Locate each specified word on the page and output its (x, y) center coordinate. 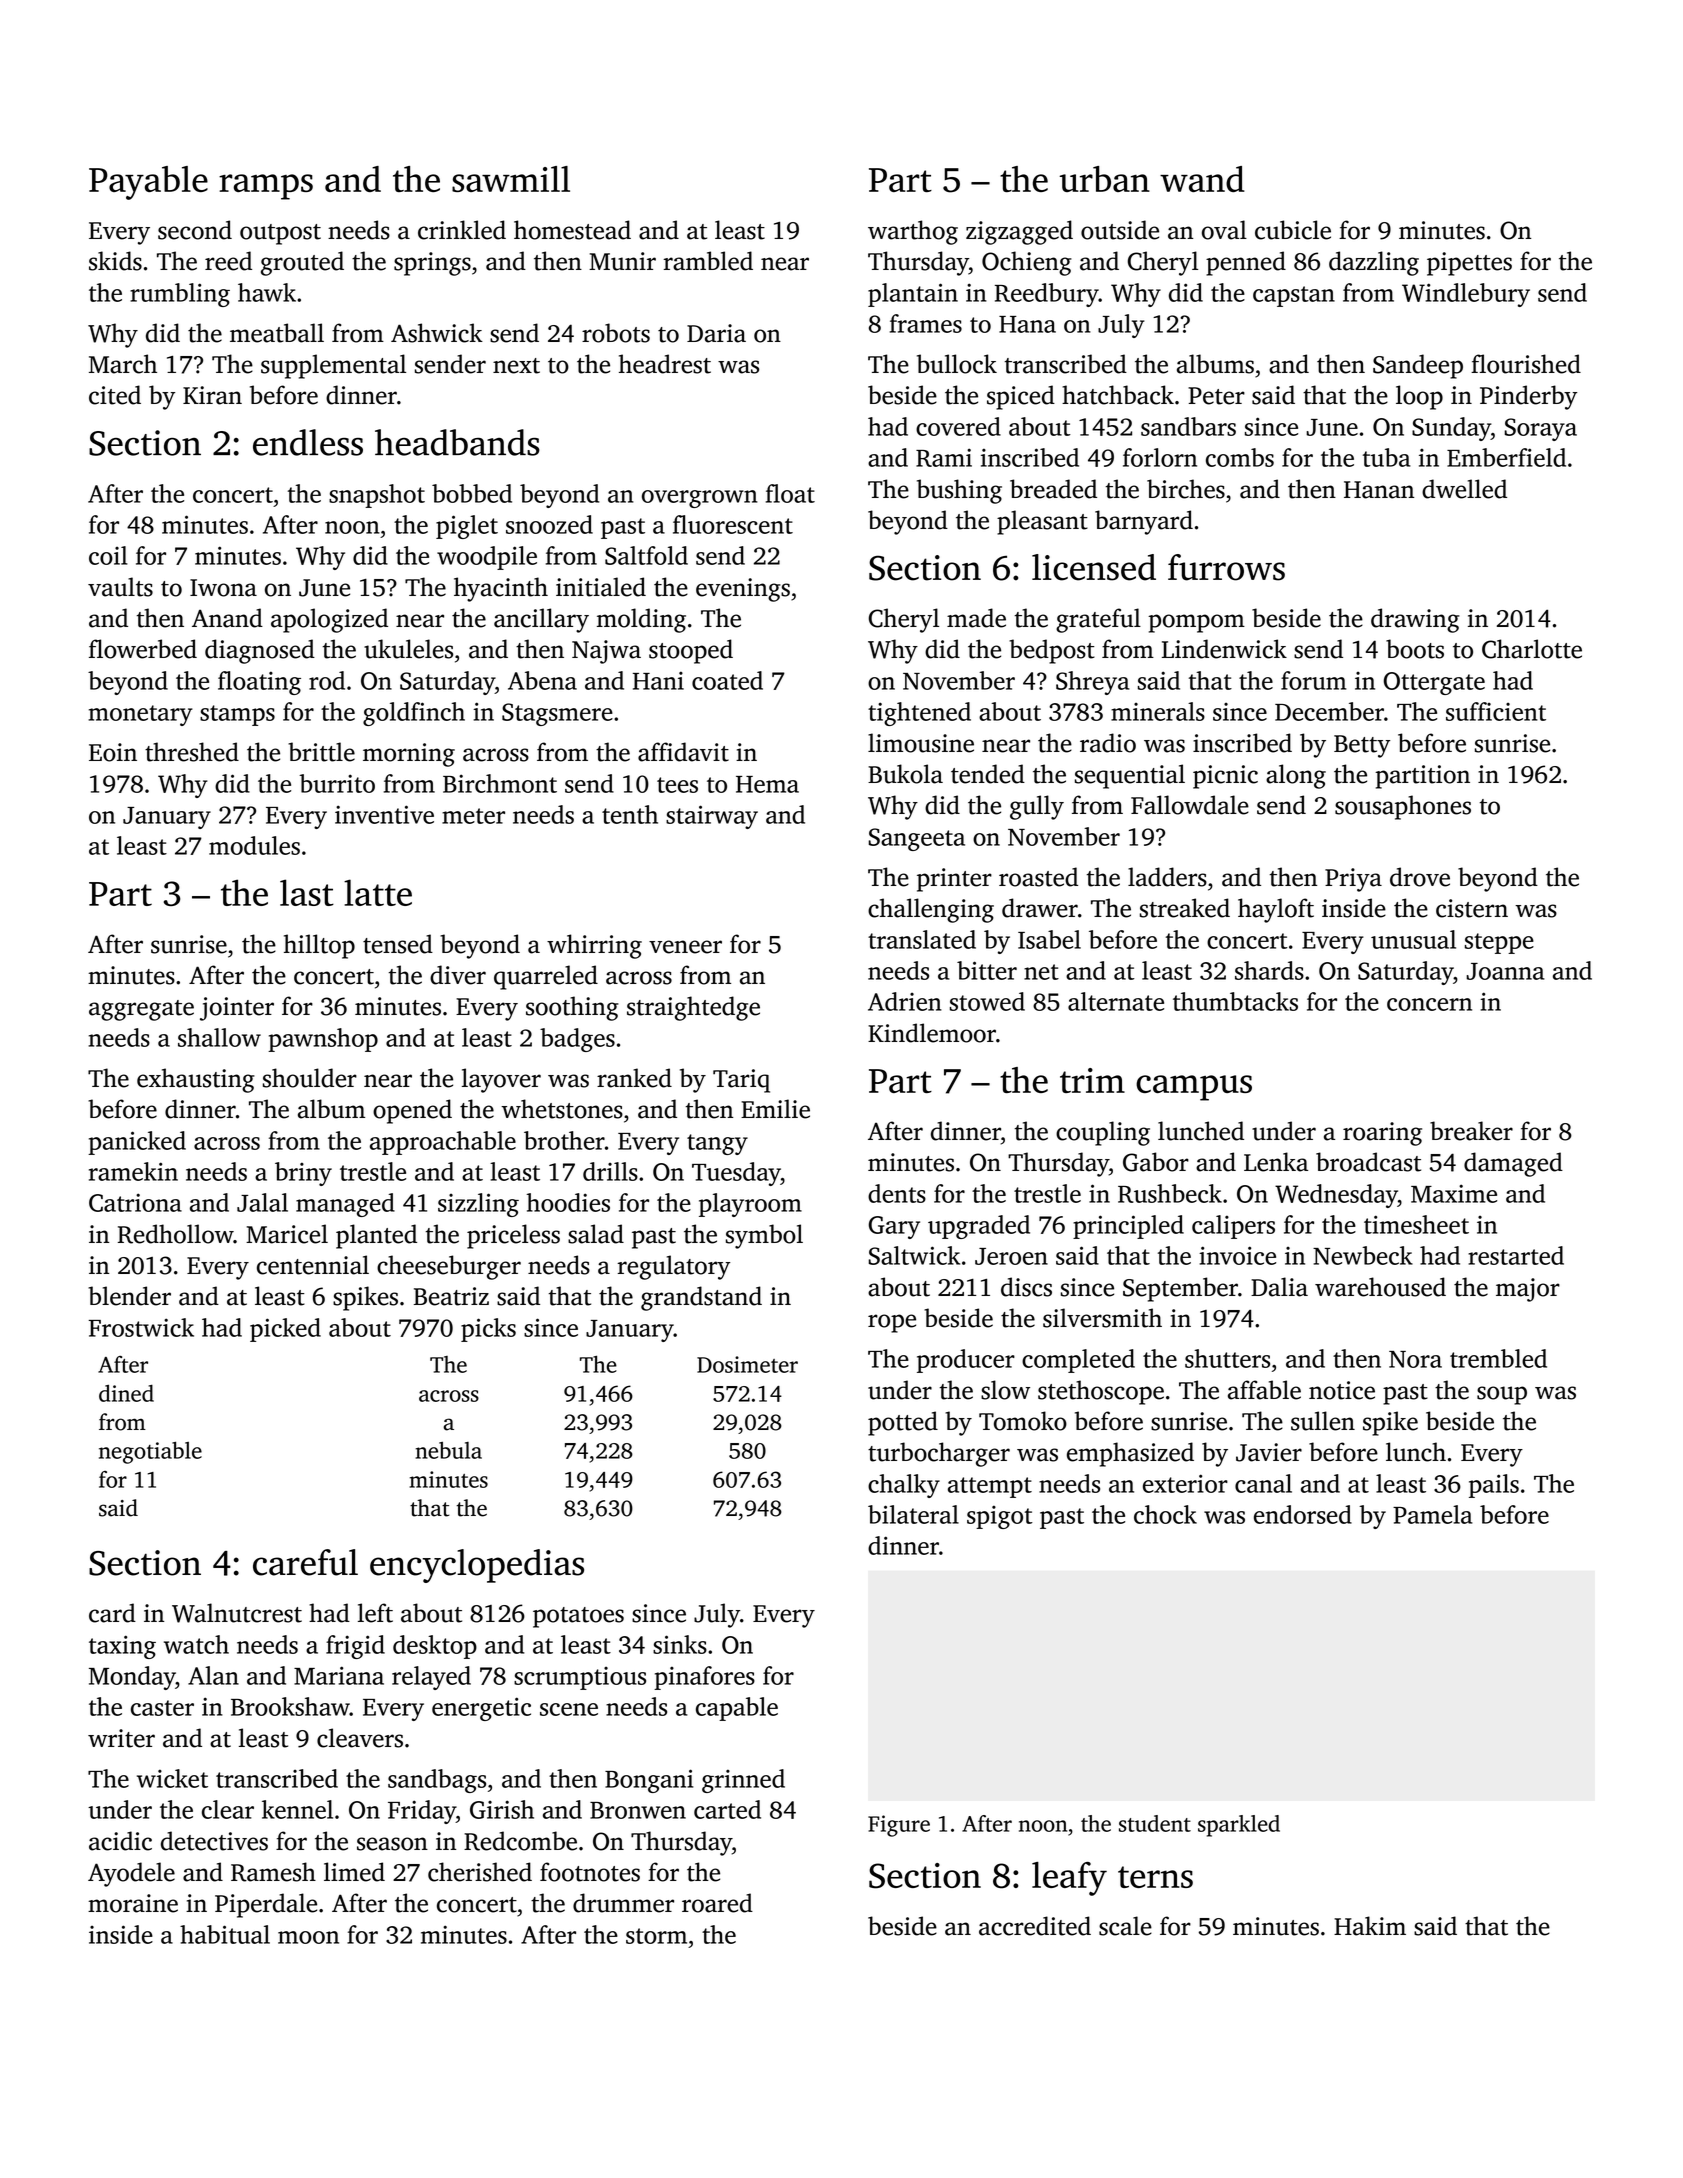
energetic (481, 1709)
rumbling (180, 295)
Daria (716, 333)
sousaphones (1403, 807)
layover (501, 1080)
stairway (712, 817)
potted (903, 1423)
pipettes (1469, 264)
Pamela (1433, 1514)
